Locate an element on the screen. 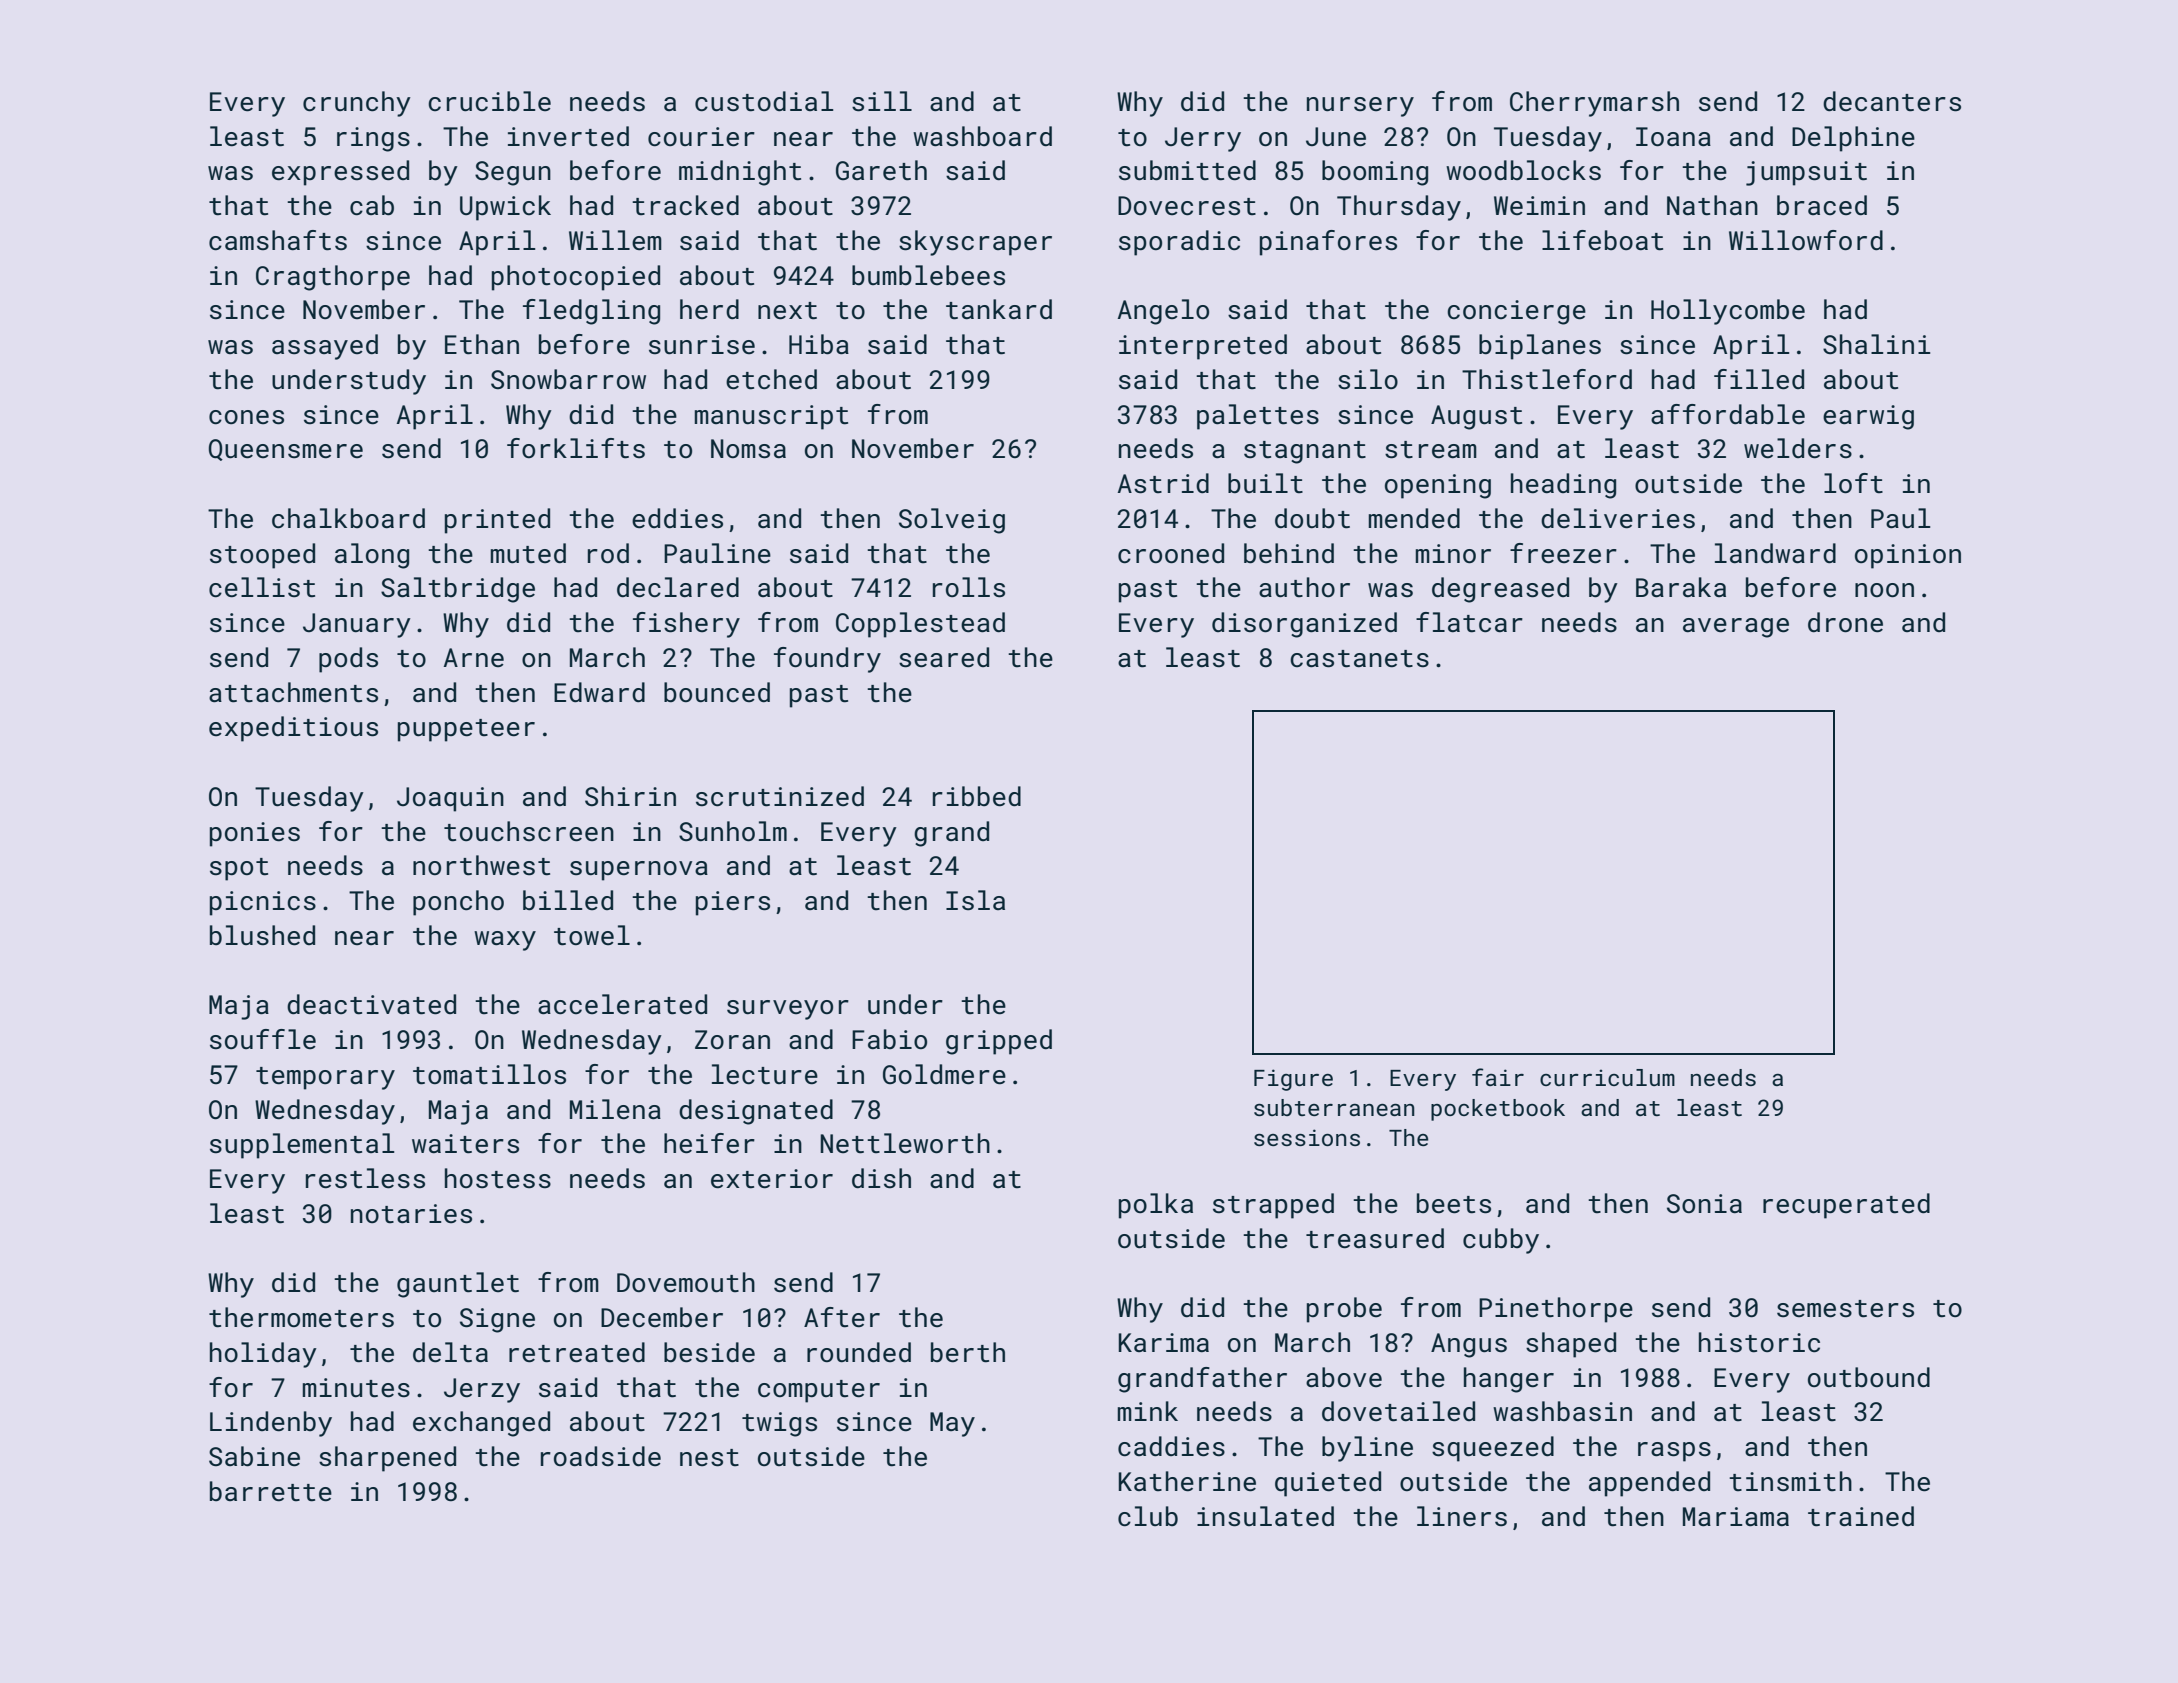 This screenshot has width=2178, height=1683. shaped is located at coordinates (1571, 1345).
